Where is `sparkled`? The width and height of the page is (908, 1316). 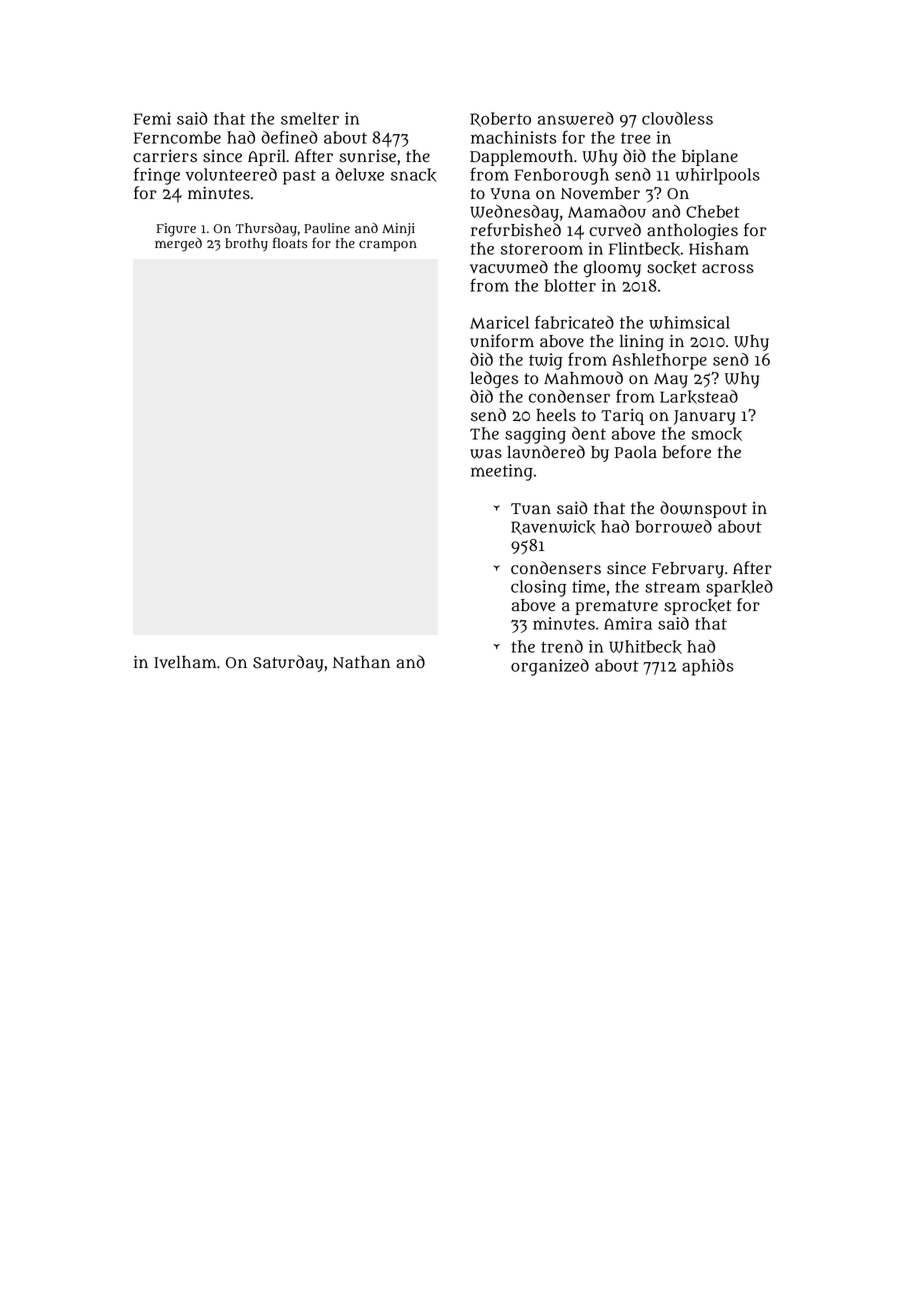 sparkled is located at coordinates (739, 588).
